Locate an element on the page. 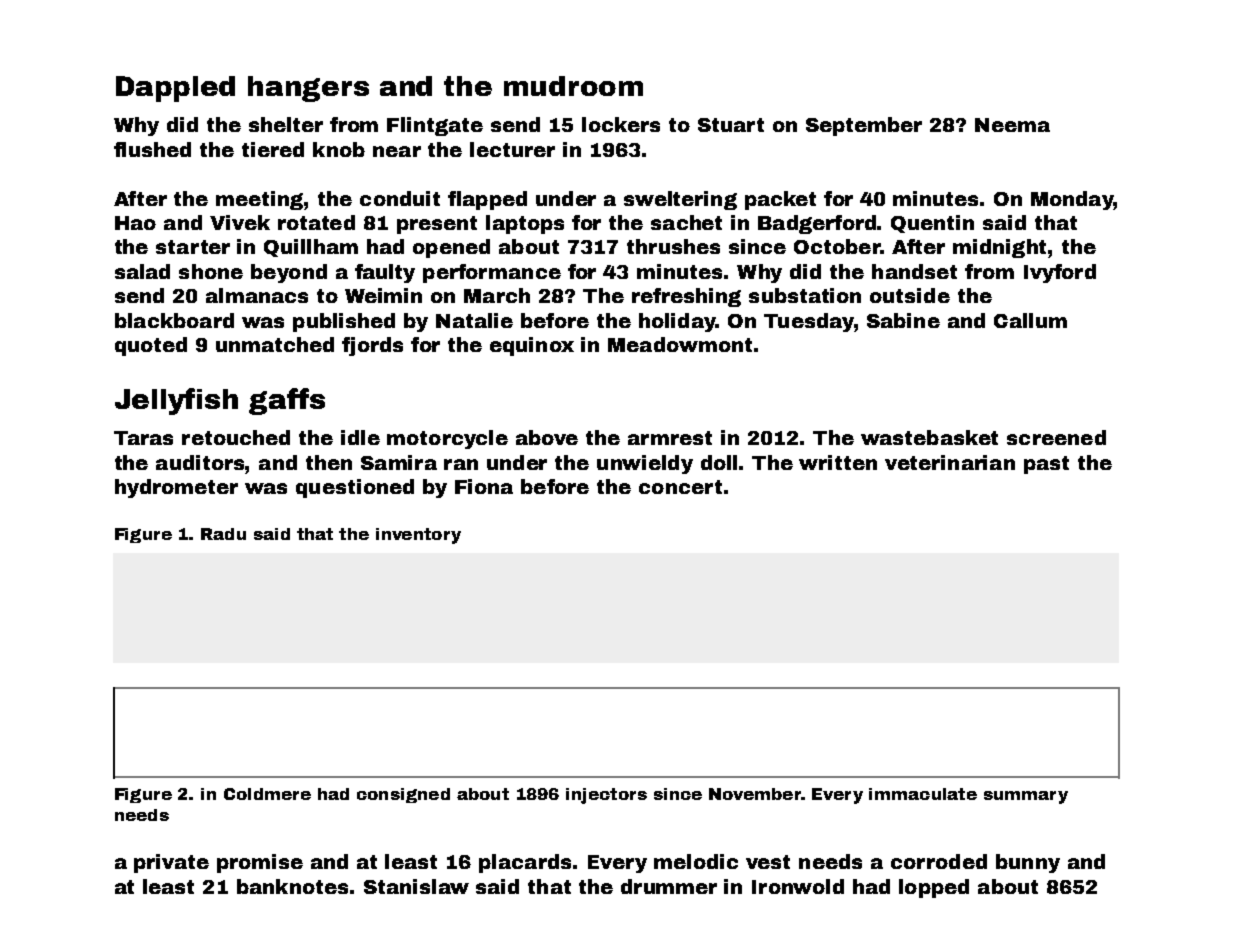 The width and height of the image is (1233, 952). auditors is located at coordinates (201, 462).
